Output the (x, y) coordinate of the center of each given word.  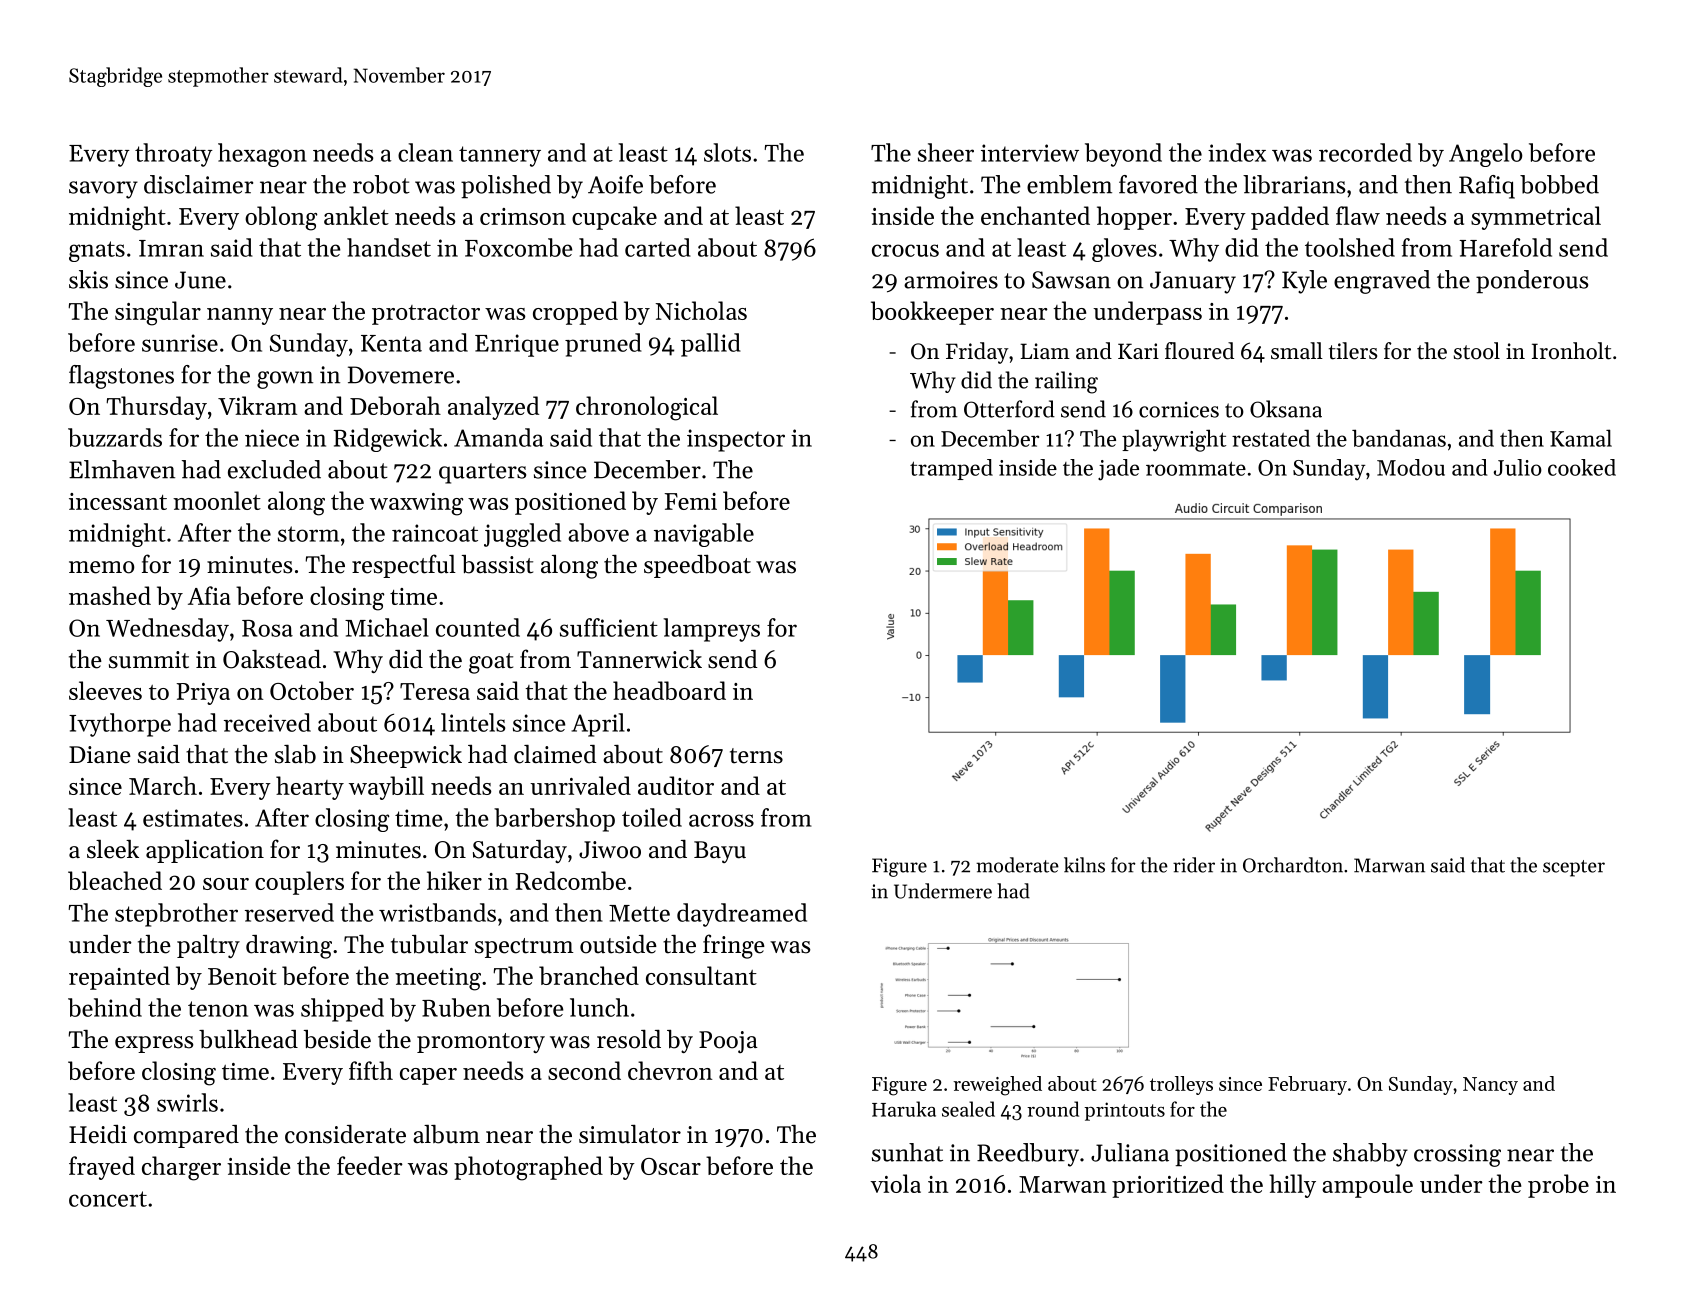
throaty (174, 155)
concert (108, 1199)
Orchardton (1293, 865)
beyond (1123, 155)
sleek (113, 849)
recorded (1365, 152)
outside (618, 944)
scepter (1574, 868)
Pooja (728, 1042)
